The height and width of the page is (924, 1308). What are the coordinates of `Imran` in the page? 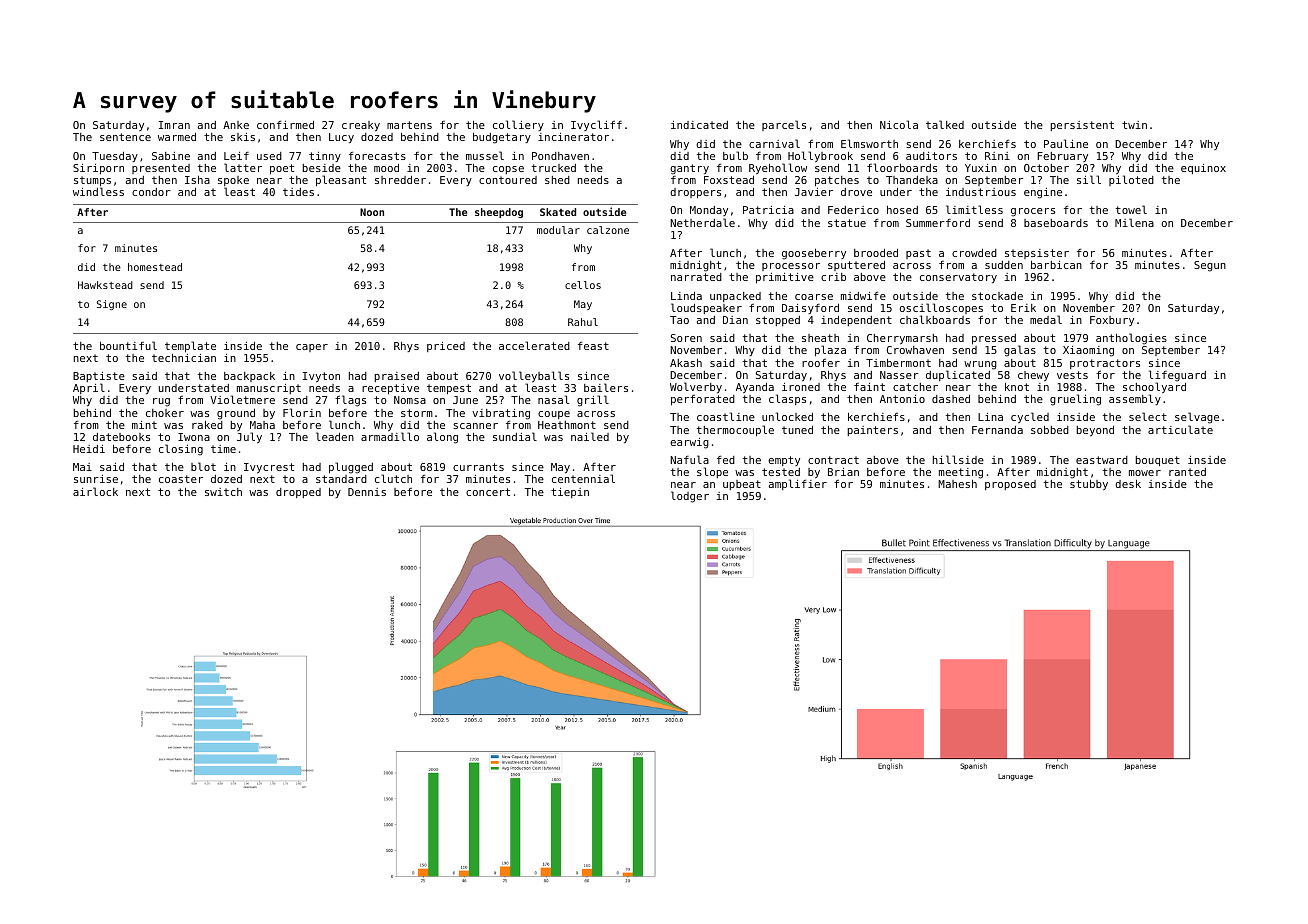 It's located at (174, 125).
